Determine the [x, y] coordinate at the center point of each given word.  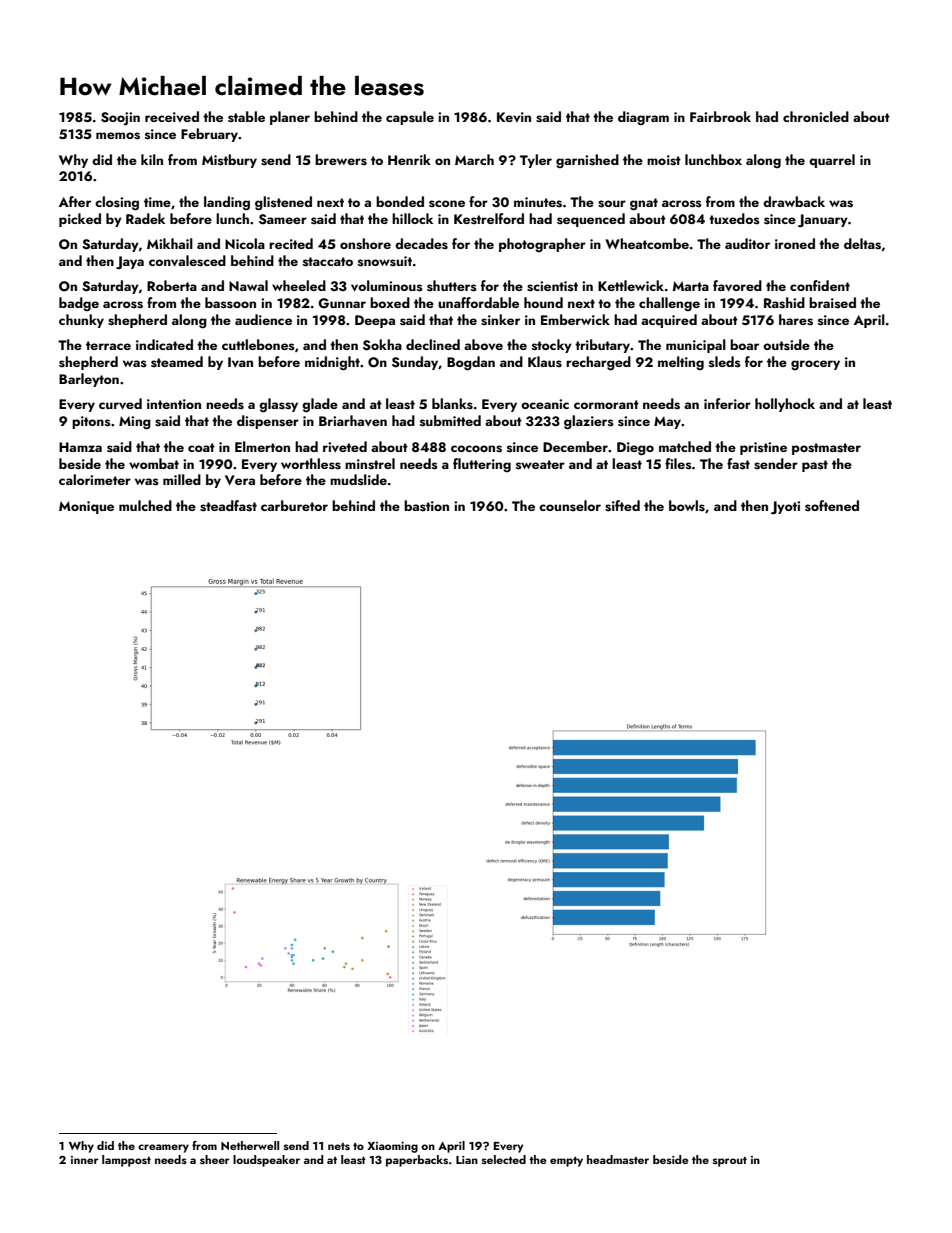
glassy [278, 405]
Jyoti [785, 507]
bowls [687, 506]
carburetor [294, 505]
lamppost [126, 1161]
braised [832, 303]
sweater [540, 465]
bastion [426, 506]
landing [227, 203]
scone [447, 204]
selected [504, 1159]
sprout [730, 1162]
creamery [163, 1148]
